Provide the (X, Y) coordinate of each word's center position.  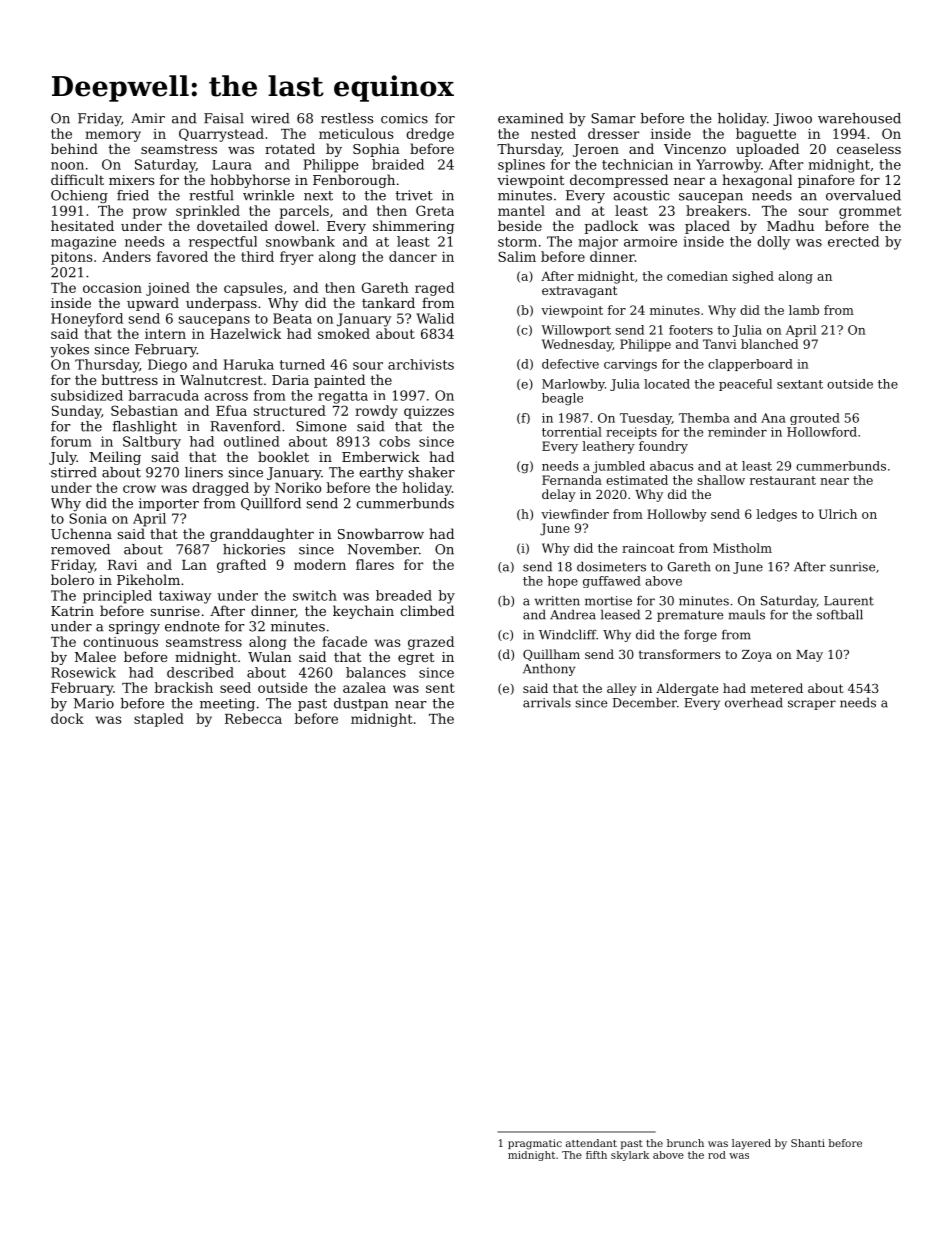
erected (853, 241)
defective (570, 364)
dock (67, 718)
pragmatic (535, 1144)
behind (74, 148)
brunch (685, 1143)
